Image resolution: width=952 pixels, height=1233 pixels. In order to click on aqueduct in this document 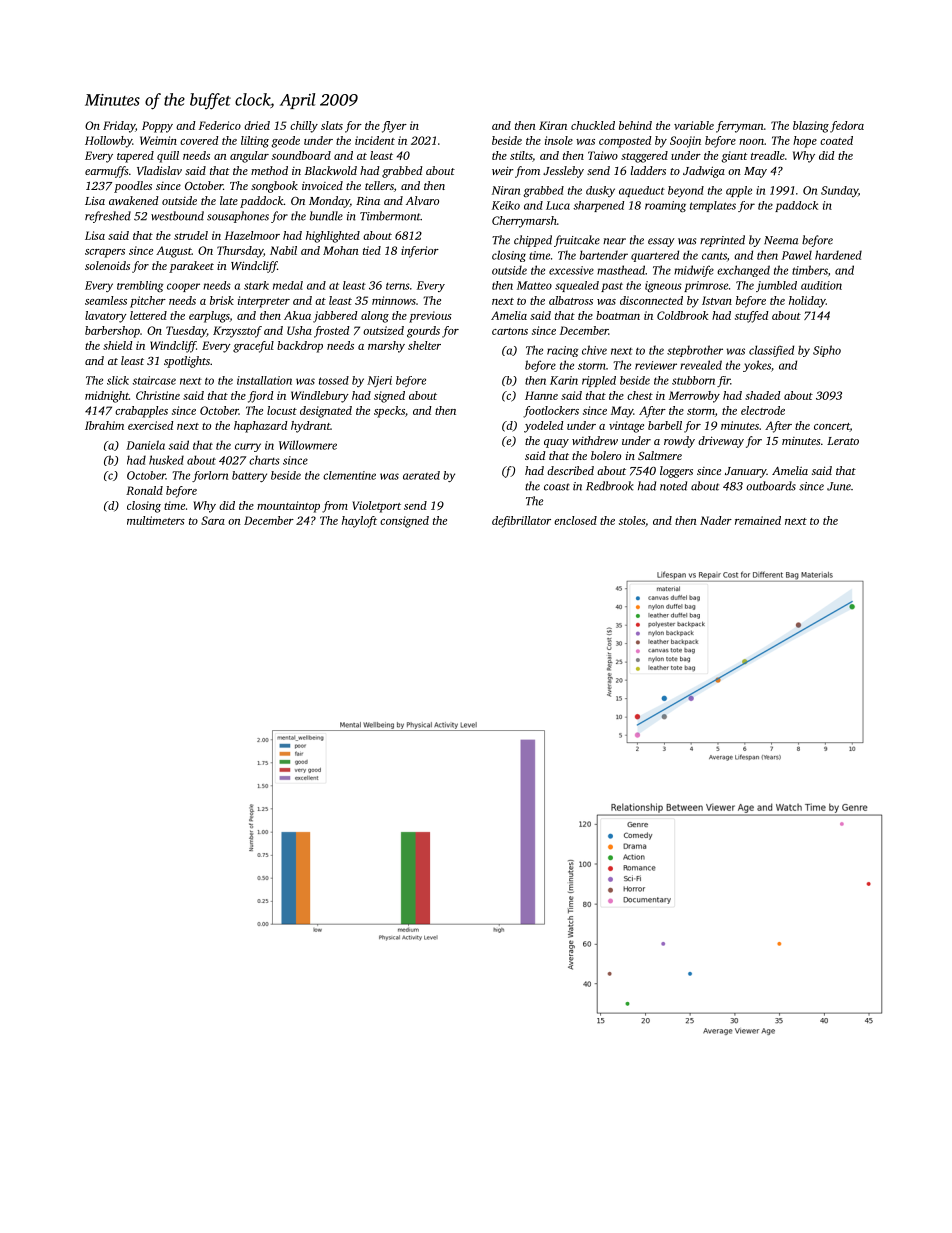, I will do `click(642, 191)`.
